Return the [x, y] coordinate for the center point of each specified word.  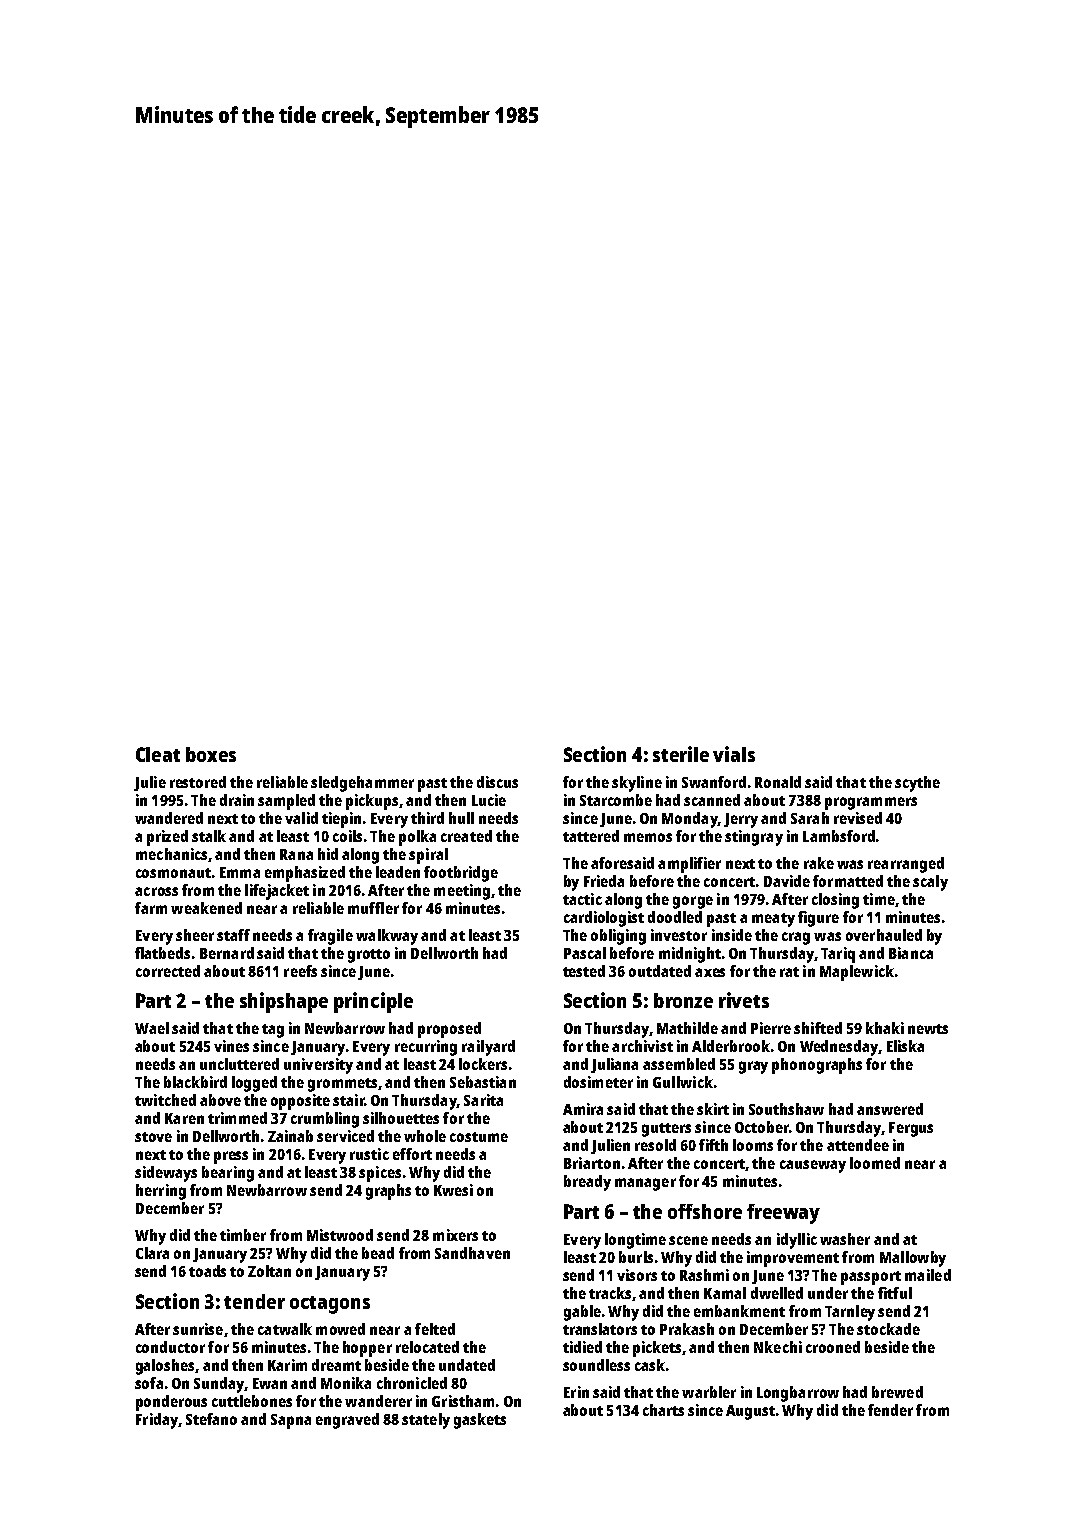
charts [663, 1410]
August [750, 1412]
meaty [773, 920]
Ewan [270, 1383]
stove [153, 1137]
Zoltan [269, 1271]
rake [819, 863]
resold [655, 1145]
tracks [610, 1293]
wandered [169, 818]
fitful [895, 1293]
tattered [591, 836]
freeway [783, 1214]
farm [151, 908]
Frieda [604, 881]
